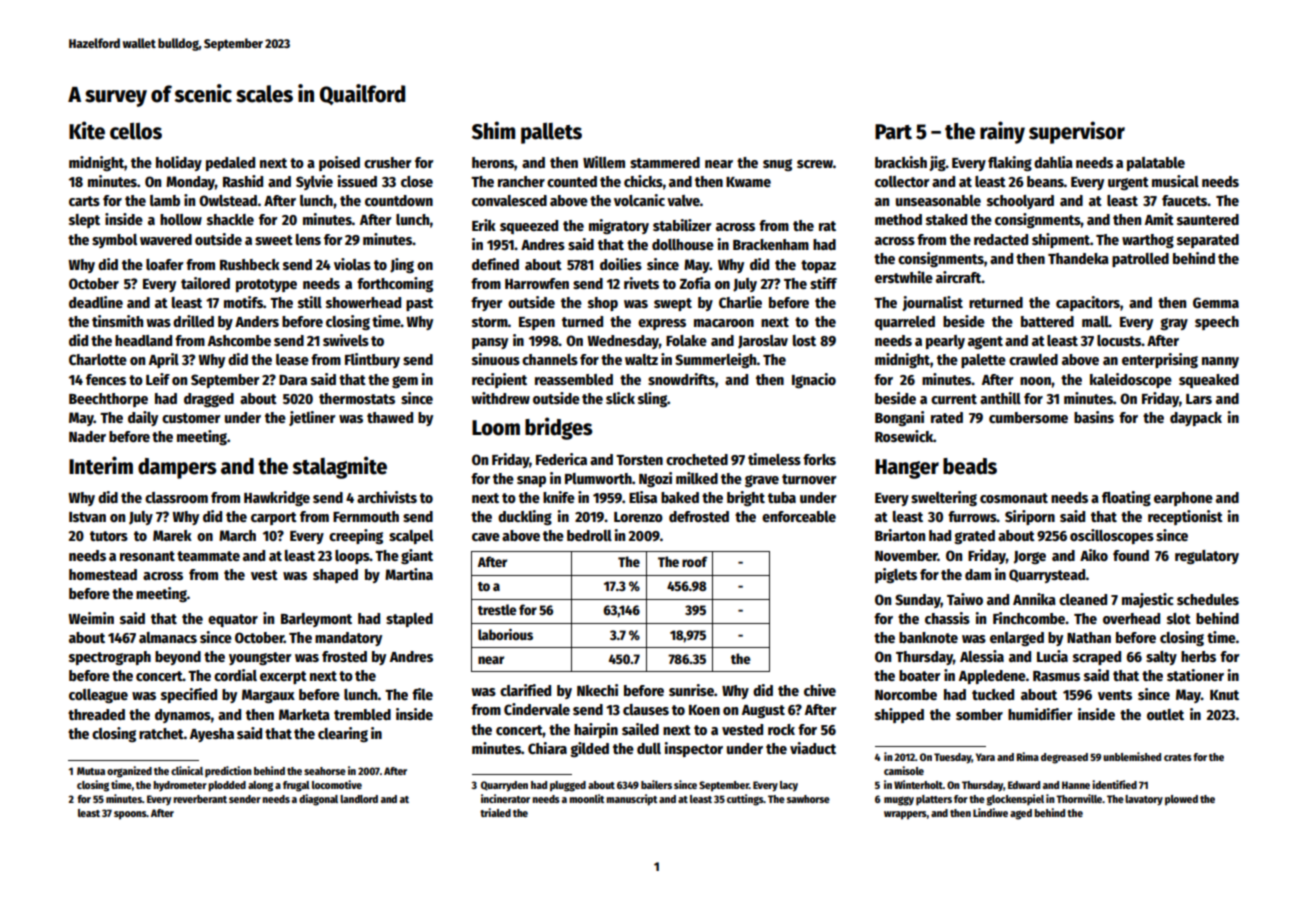  What do you see at coordinates (1021, 814) in the screenshot?
I see `aged` at bounding box center [1021, 814].
